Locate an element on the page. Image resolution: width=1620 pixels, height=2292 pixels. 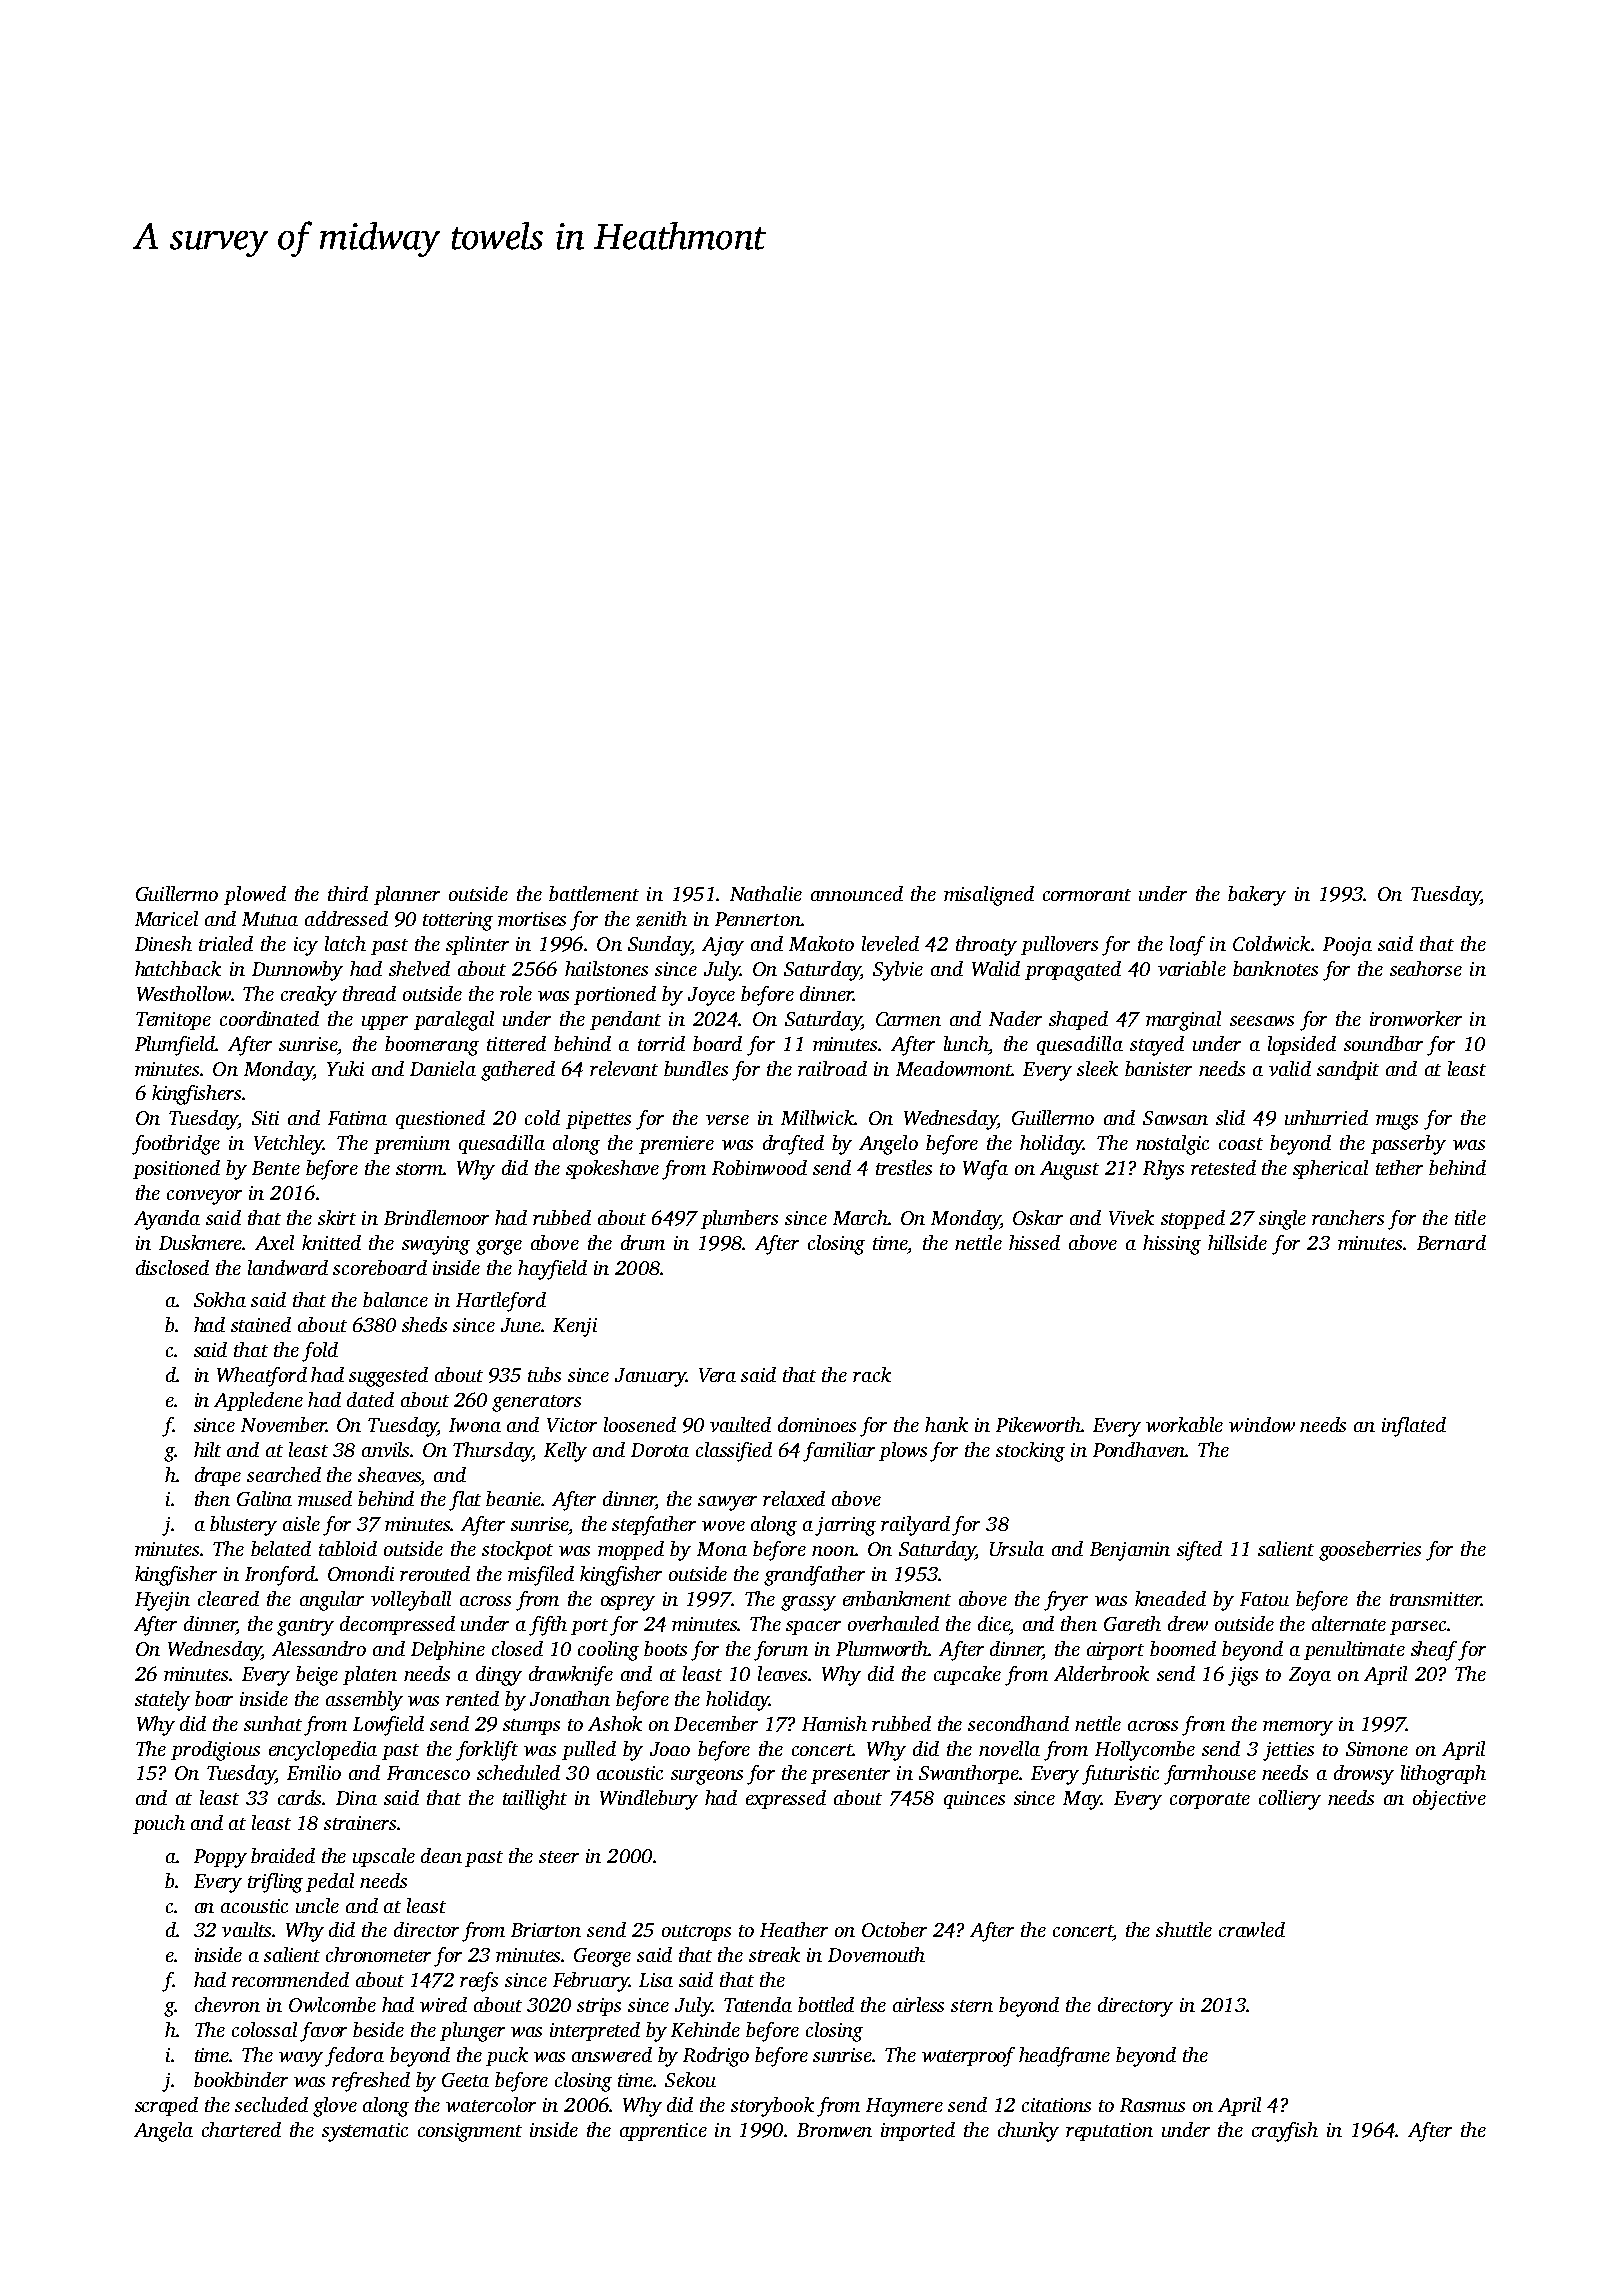
third is located at coordinates (348, 893).
